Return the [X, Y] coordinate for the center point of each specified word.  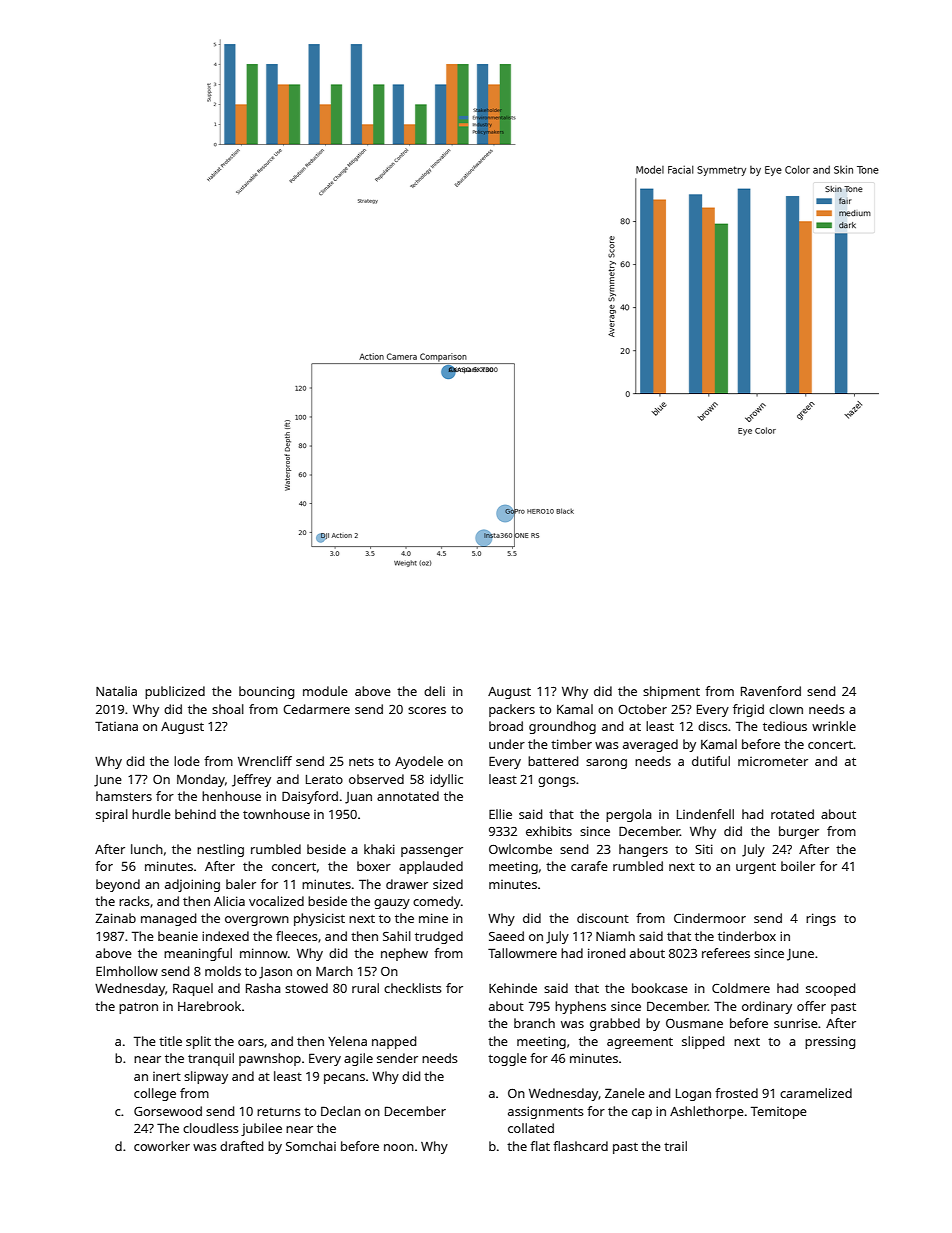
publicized [175, 692]
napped [394, 1042]
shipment [671, 692]
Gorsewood [168, 1111]
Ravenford [771, 691]
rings [821, 919]
